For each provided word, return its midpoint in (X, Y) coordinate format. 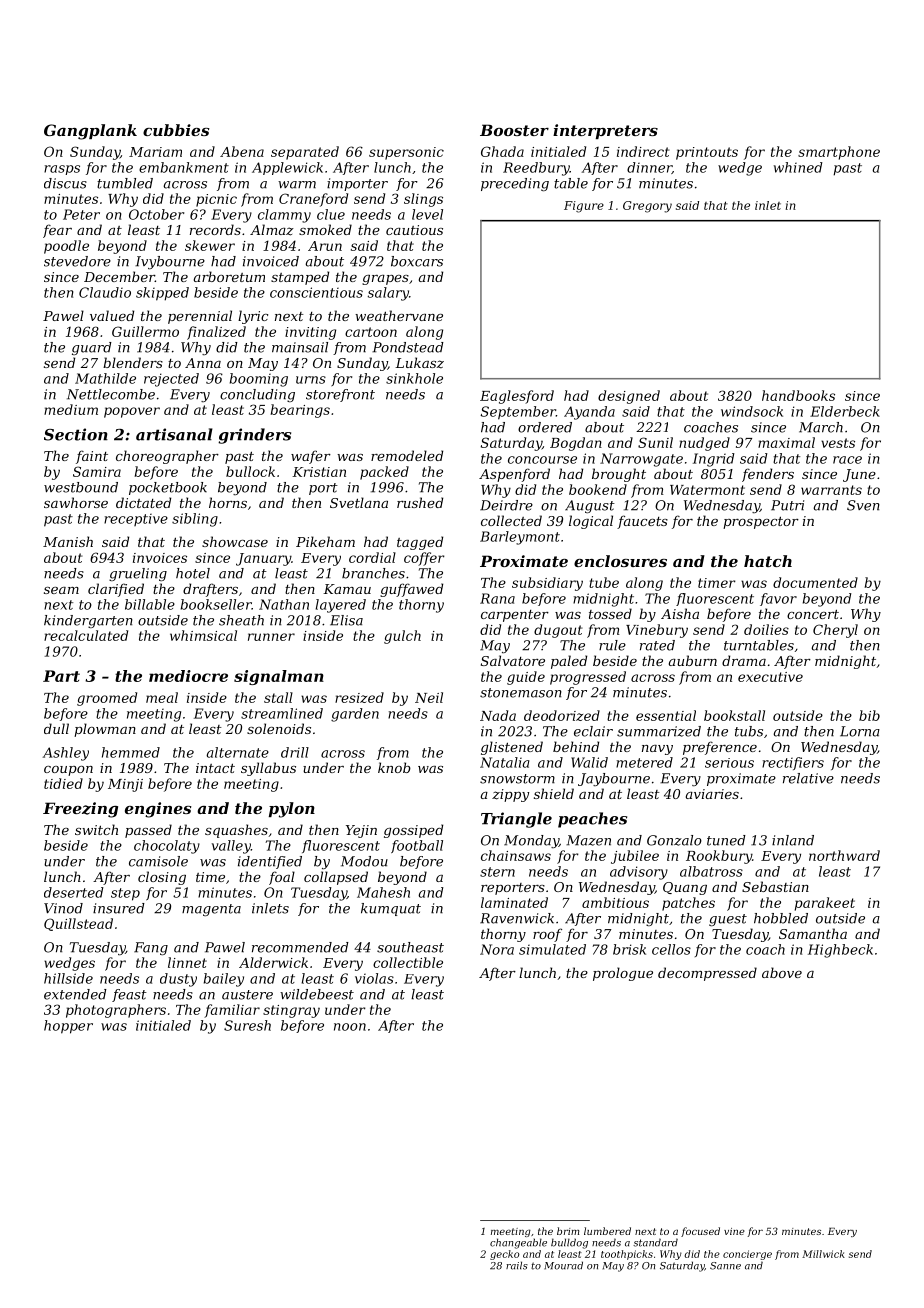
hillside (68, 978)
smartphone (839, 153)
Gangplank (90, 132)
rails (517, 1265)
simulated (552, 949)
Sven (863, 505)
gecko (505, 1255)
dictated (143, 502)
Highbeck (840, 951)
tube (604, 582)
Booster (514, 130)
